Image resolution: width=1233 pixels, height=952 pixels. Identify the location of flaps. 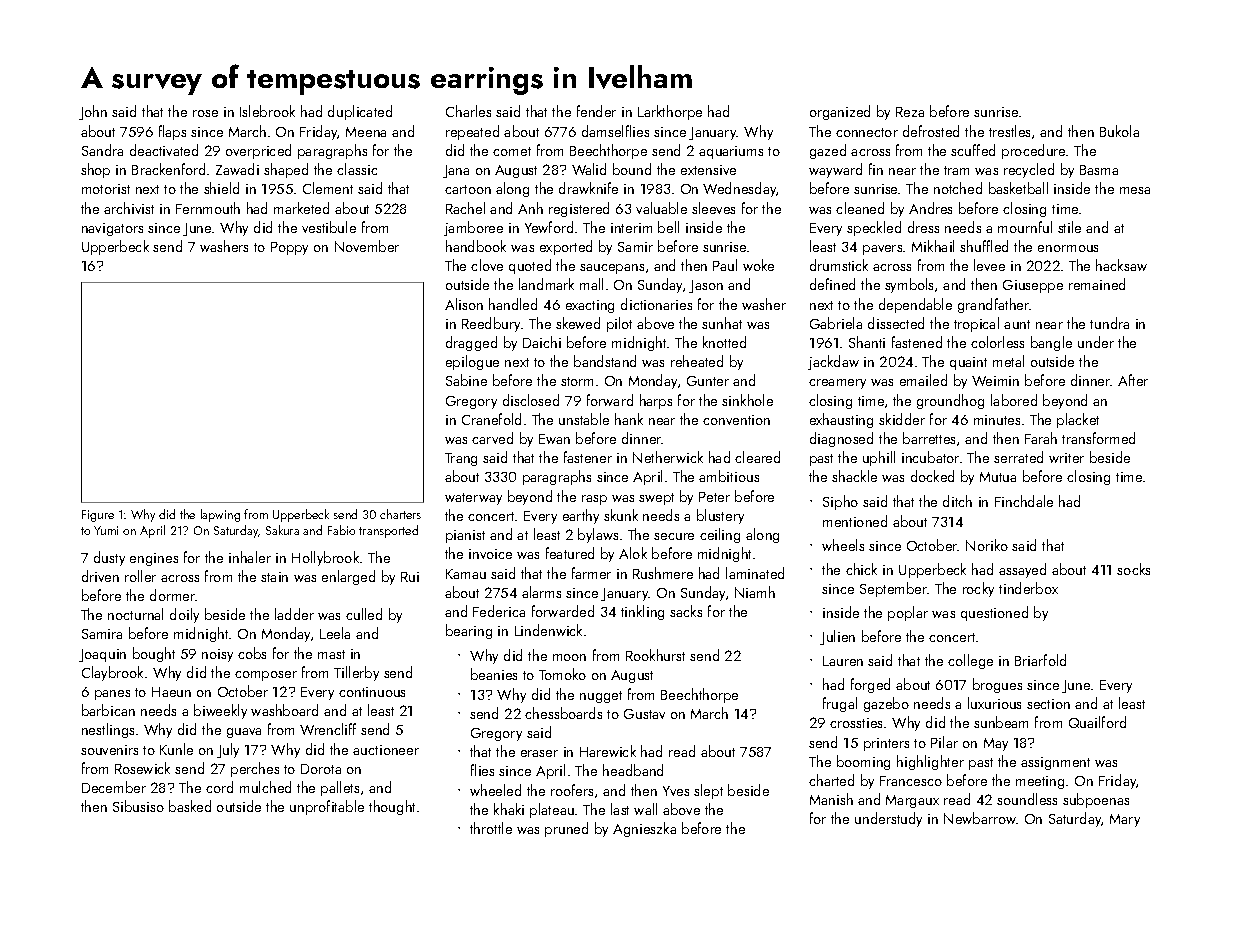
(172, 132).
